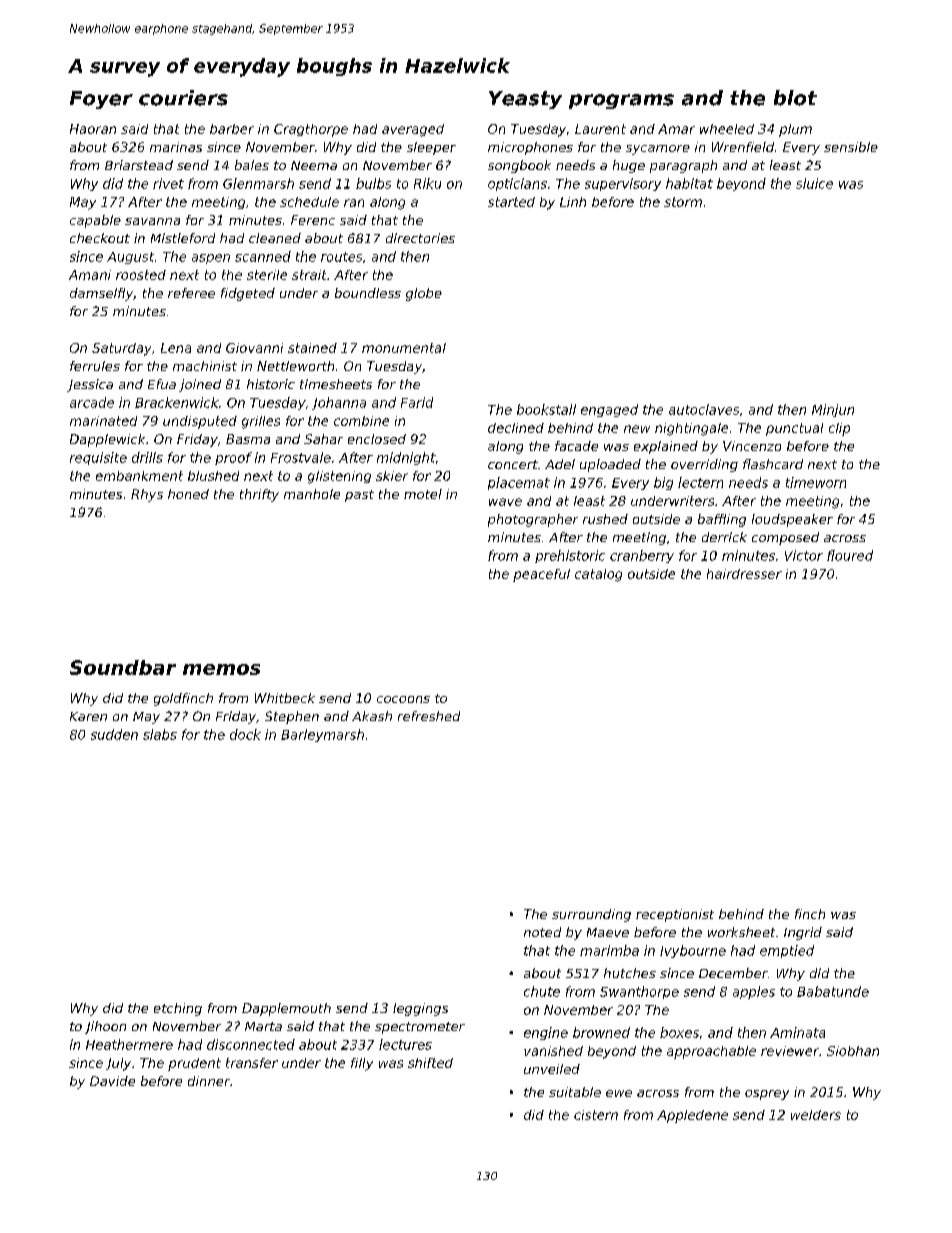 The width and height of the document is (952, 1233). I want to click on Linh, so click(573, 202).
